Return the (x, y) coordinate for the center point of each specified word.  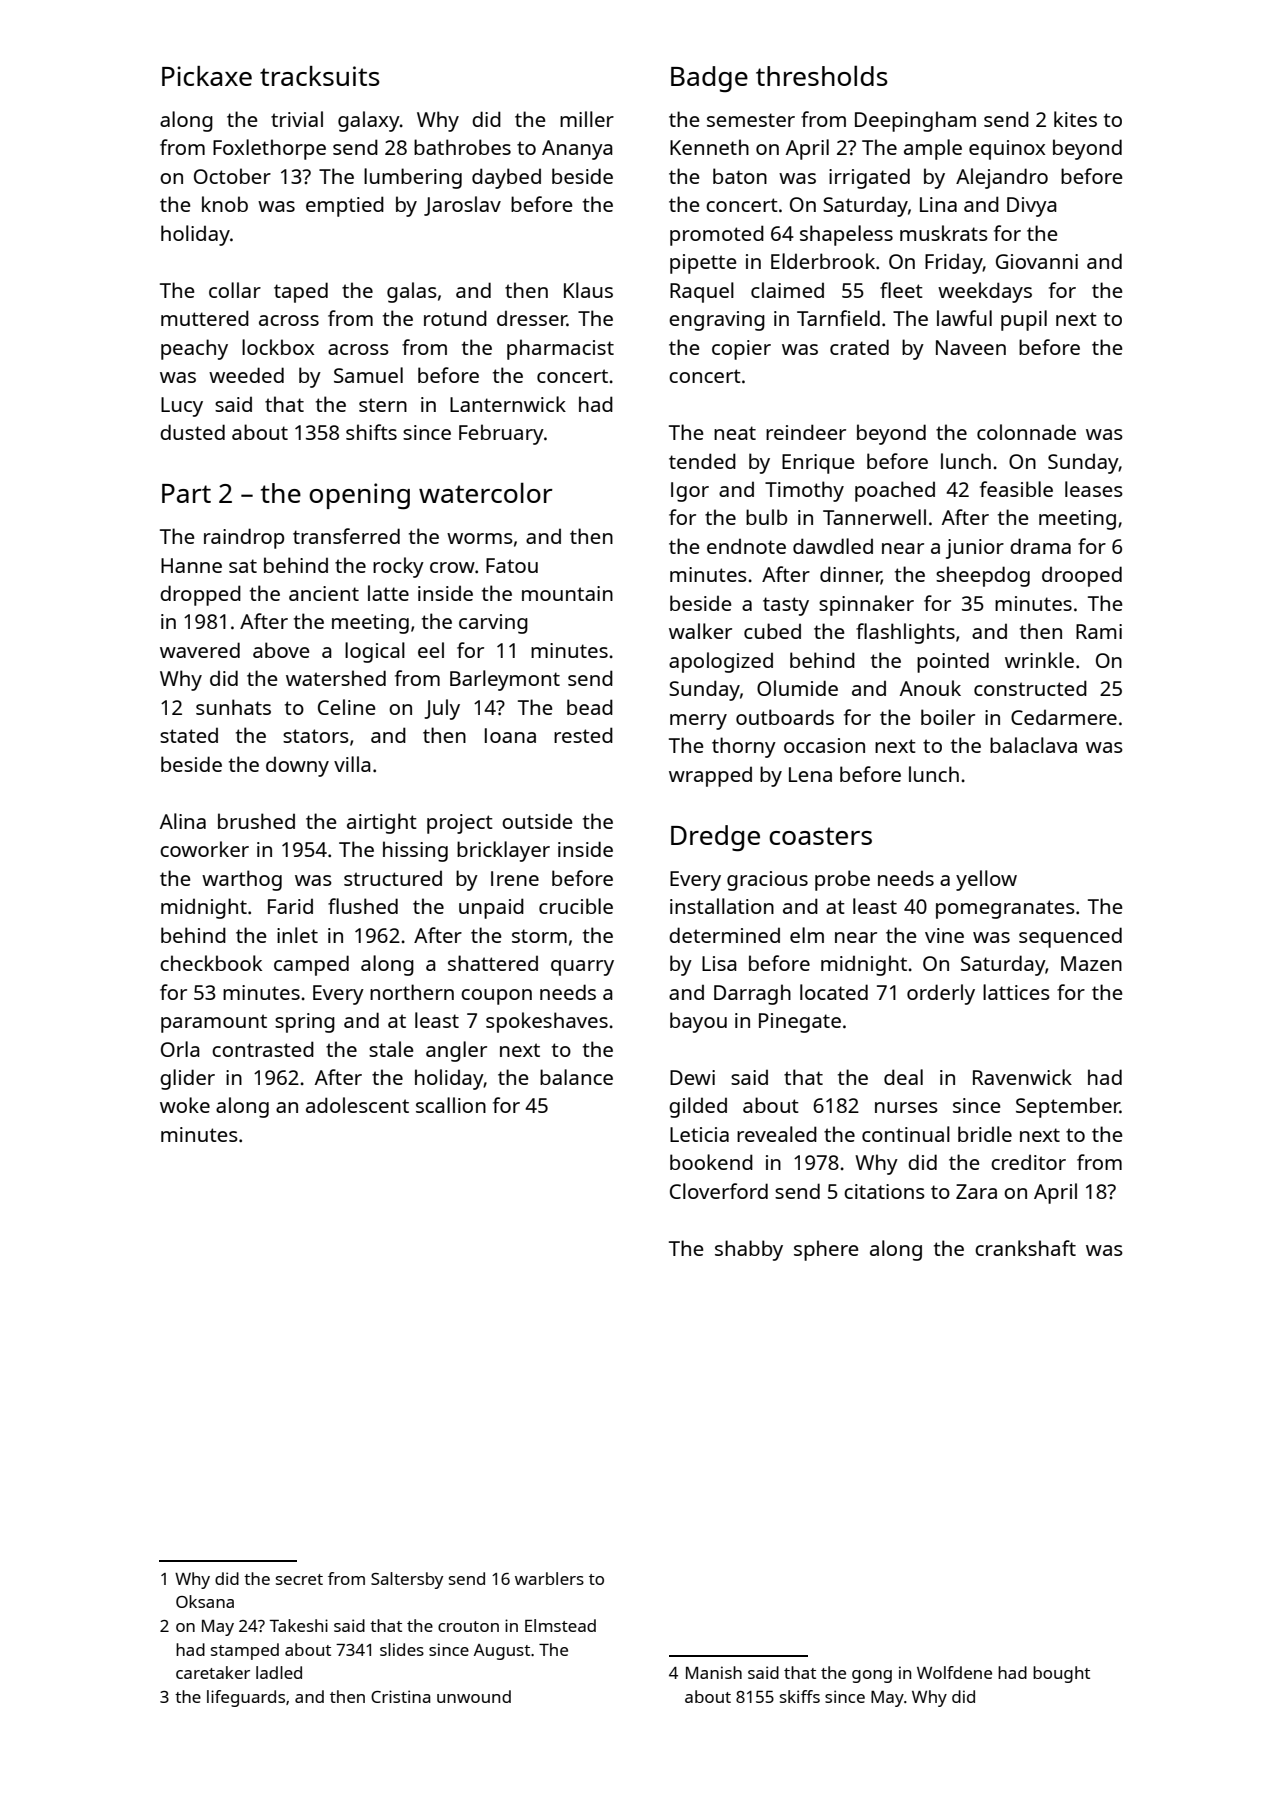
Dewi (692, 1077)
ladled (279, 1672)
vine (944, 935)
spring (305, 1023)
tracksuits (320, 76)
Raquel (702, 292)
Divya (1032, 207)
